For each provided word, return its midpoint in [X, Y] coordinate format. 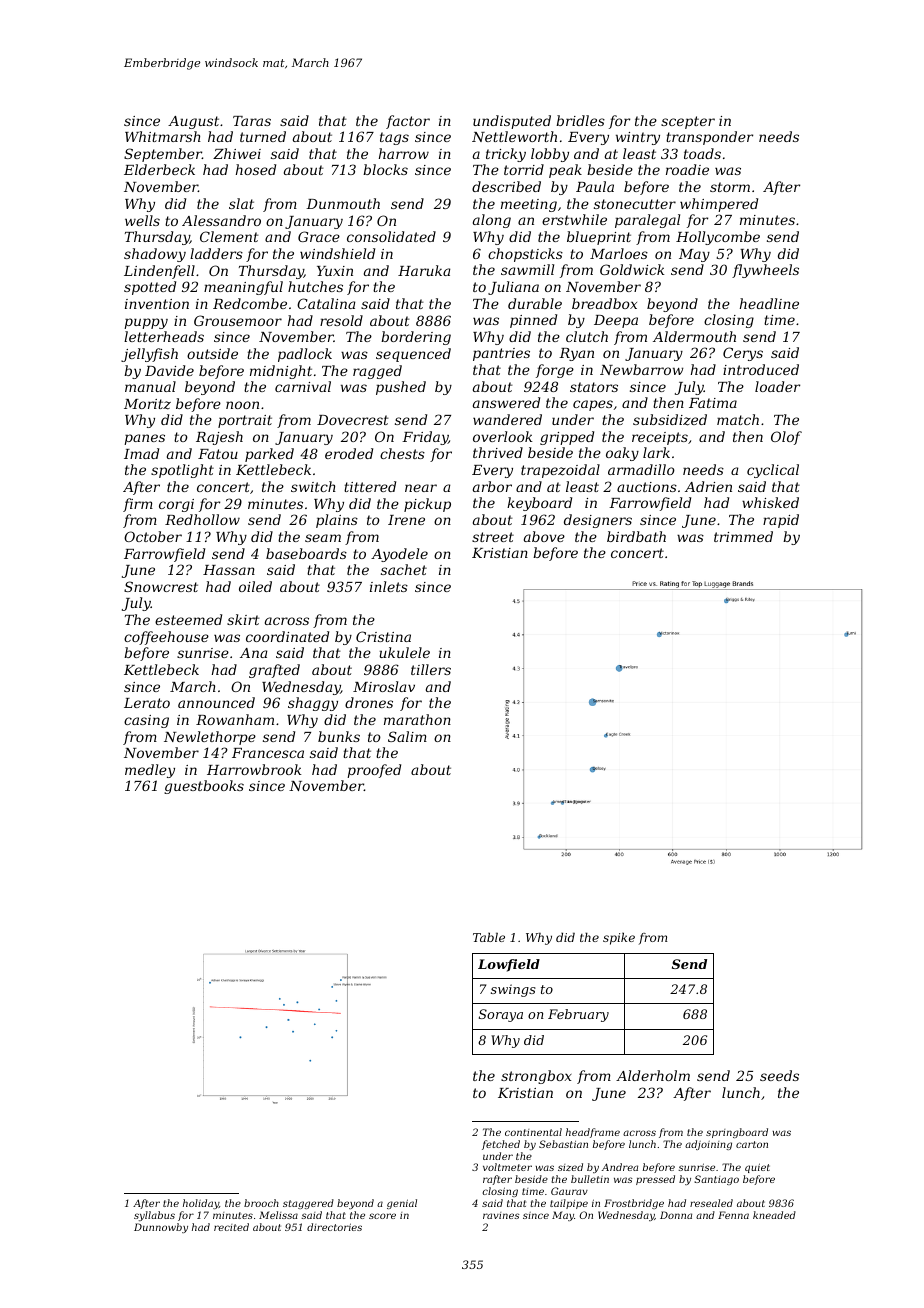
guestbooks [204, 787]
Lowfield [509, 965]
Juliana [513, 288]
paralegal [647, 221]
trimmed [743, 536]
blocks [385, 169]
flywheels [765, 271]
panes [144, 439]
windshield [337, 253]
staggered [308, 1204]
